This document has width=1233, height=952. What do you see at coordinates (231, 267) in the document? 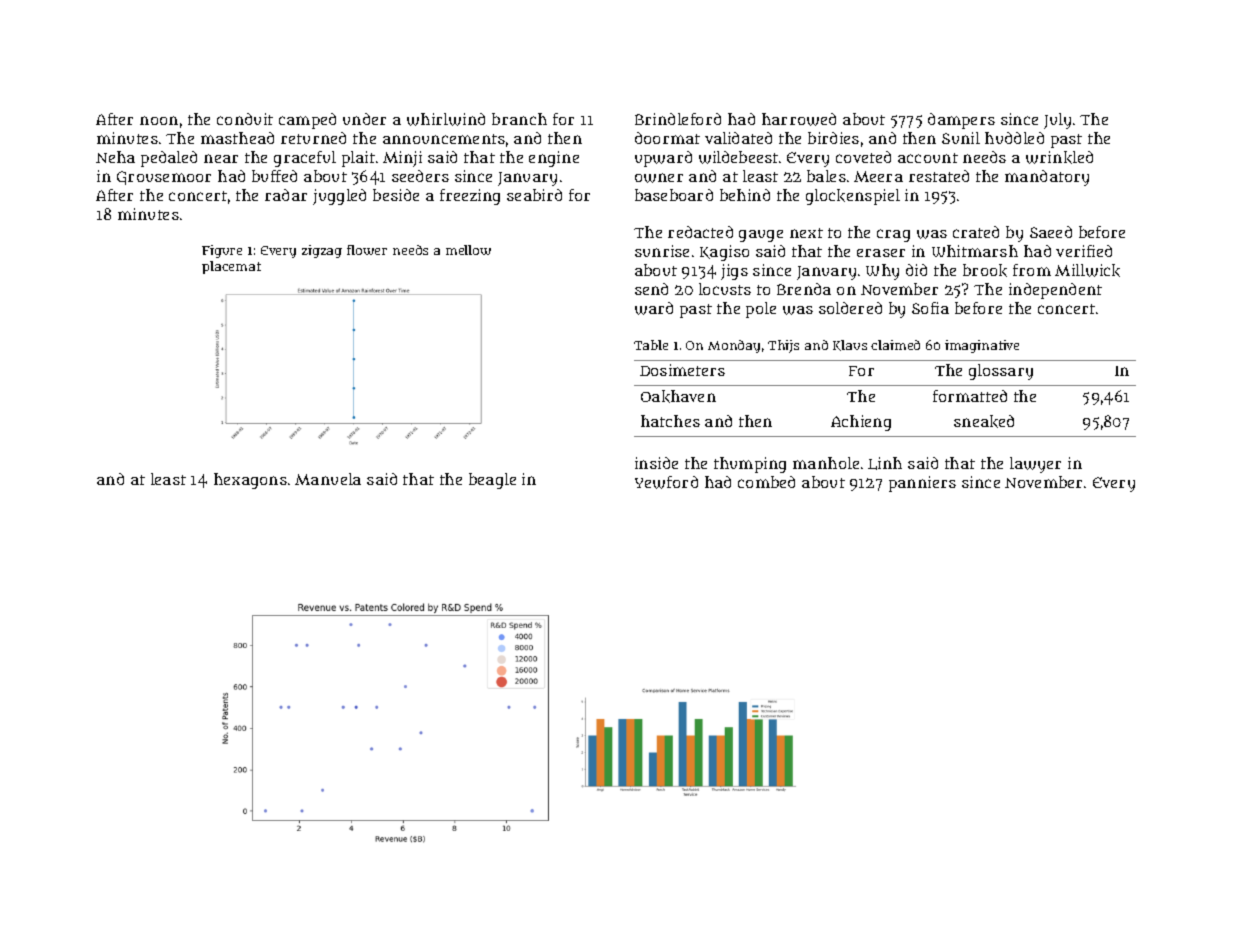
I see `placemat` at bounding box center [231, 267].
